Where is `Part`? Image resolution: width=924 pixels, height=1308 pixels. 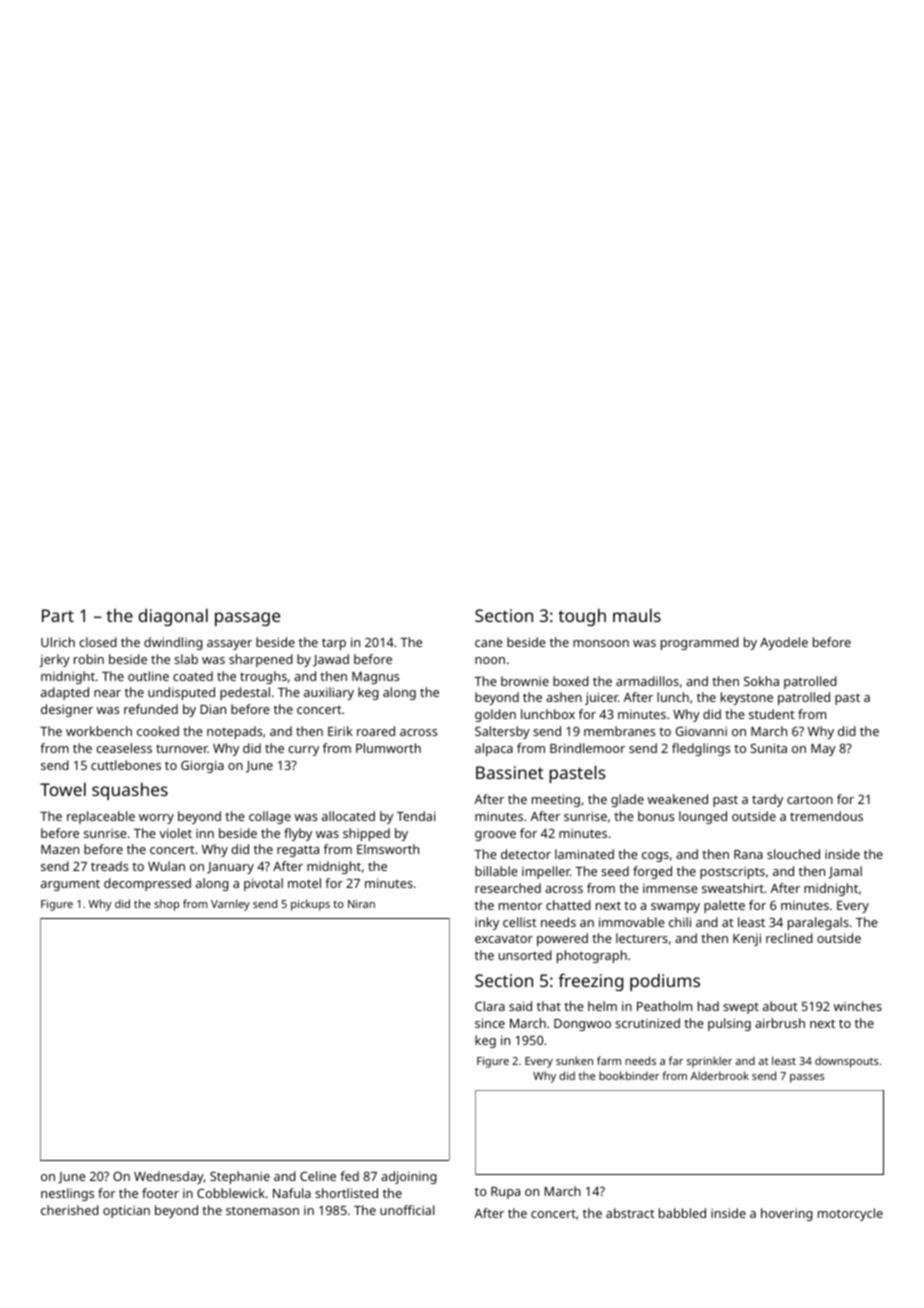
Part is located at coordinates (58, 615).
